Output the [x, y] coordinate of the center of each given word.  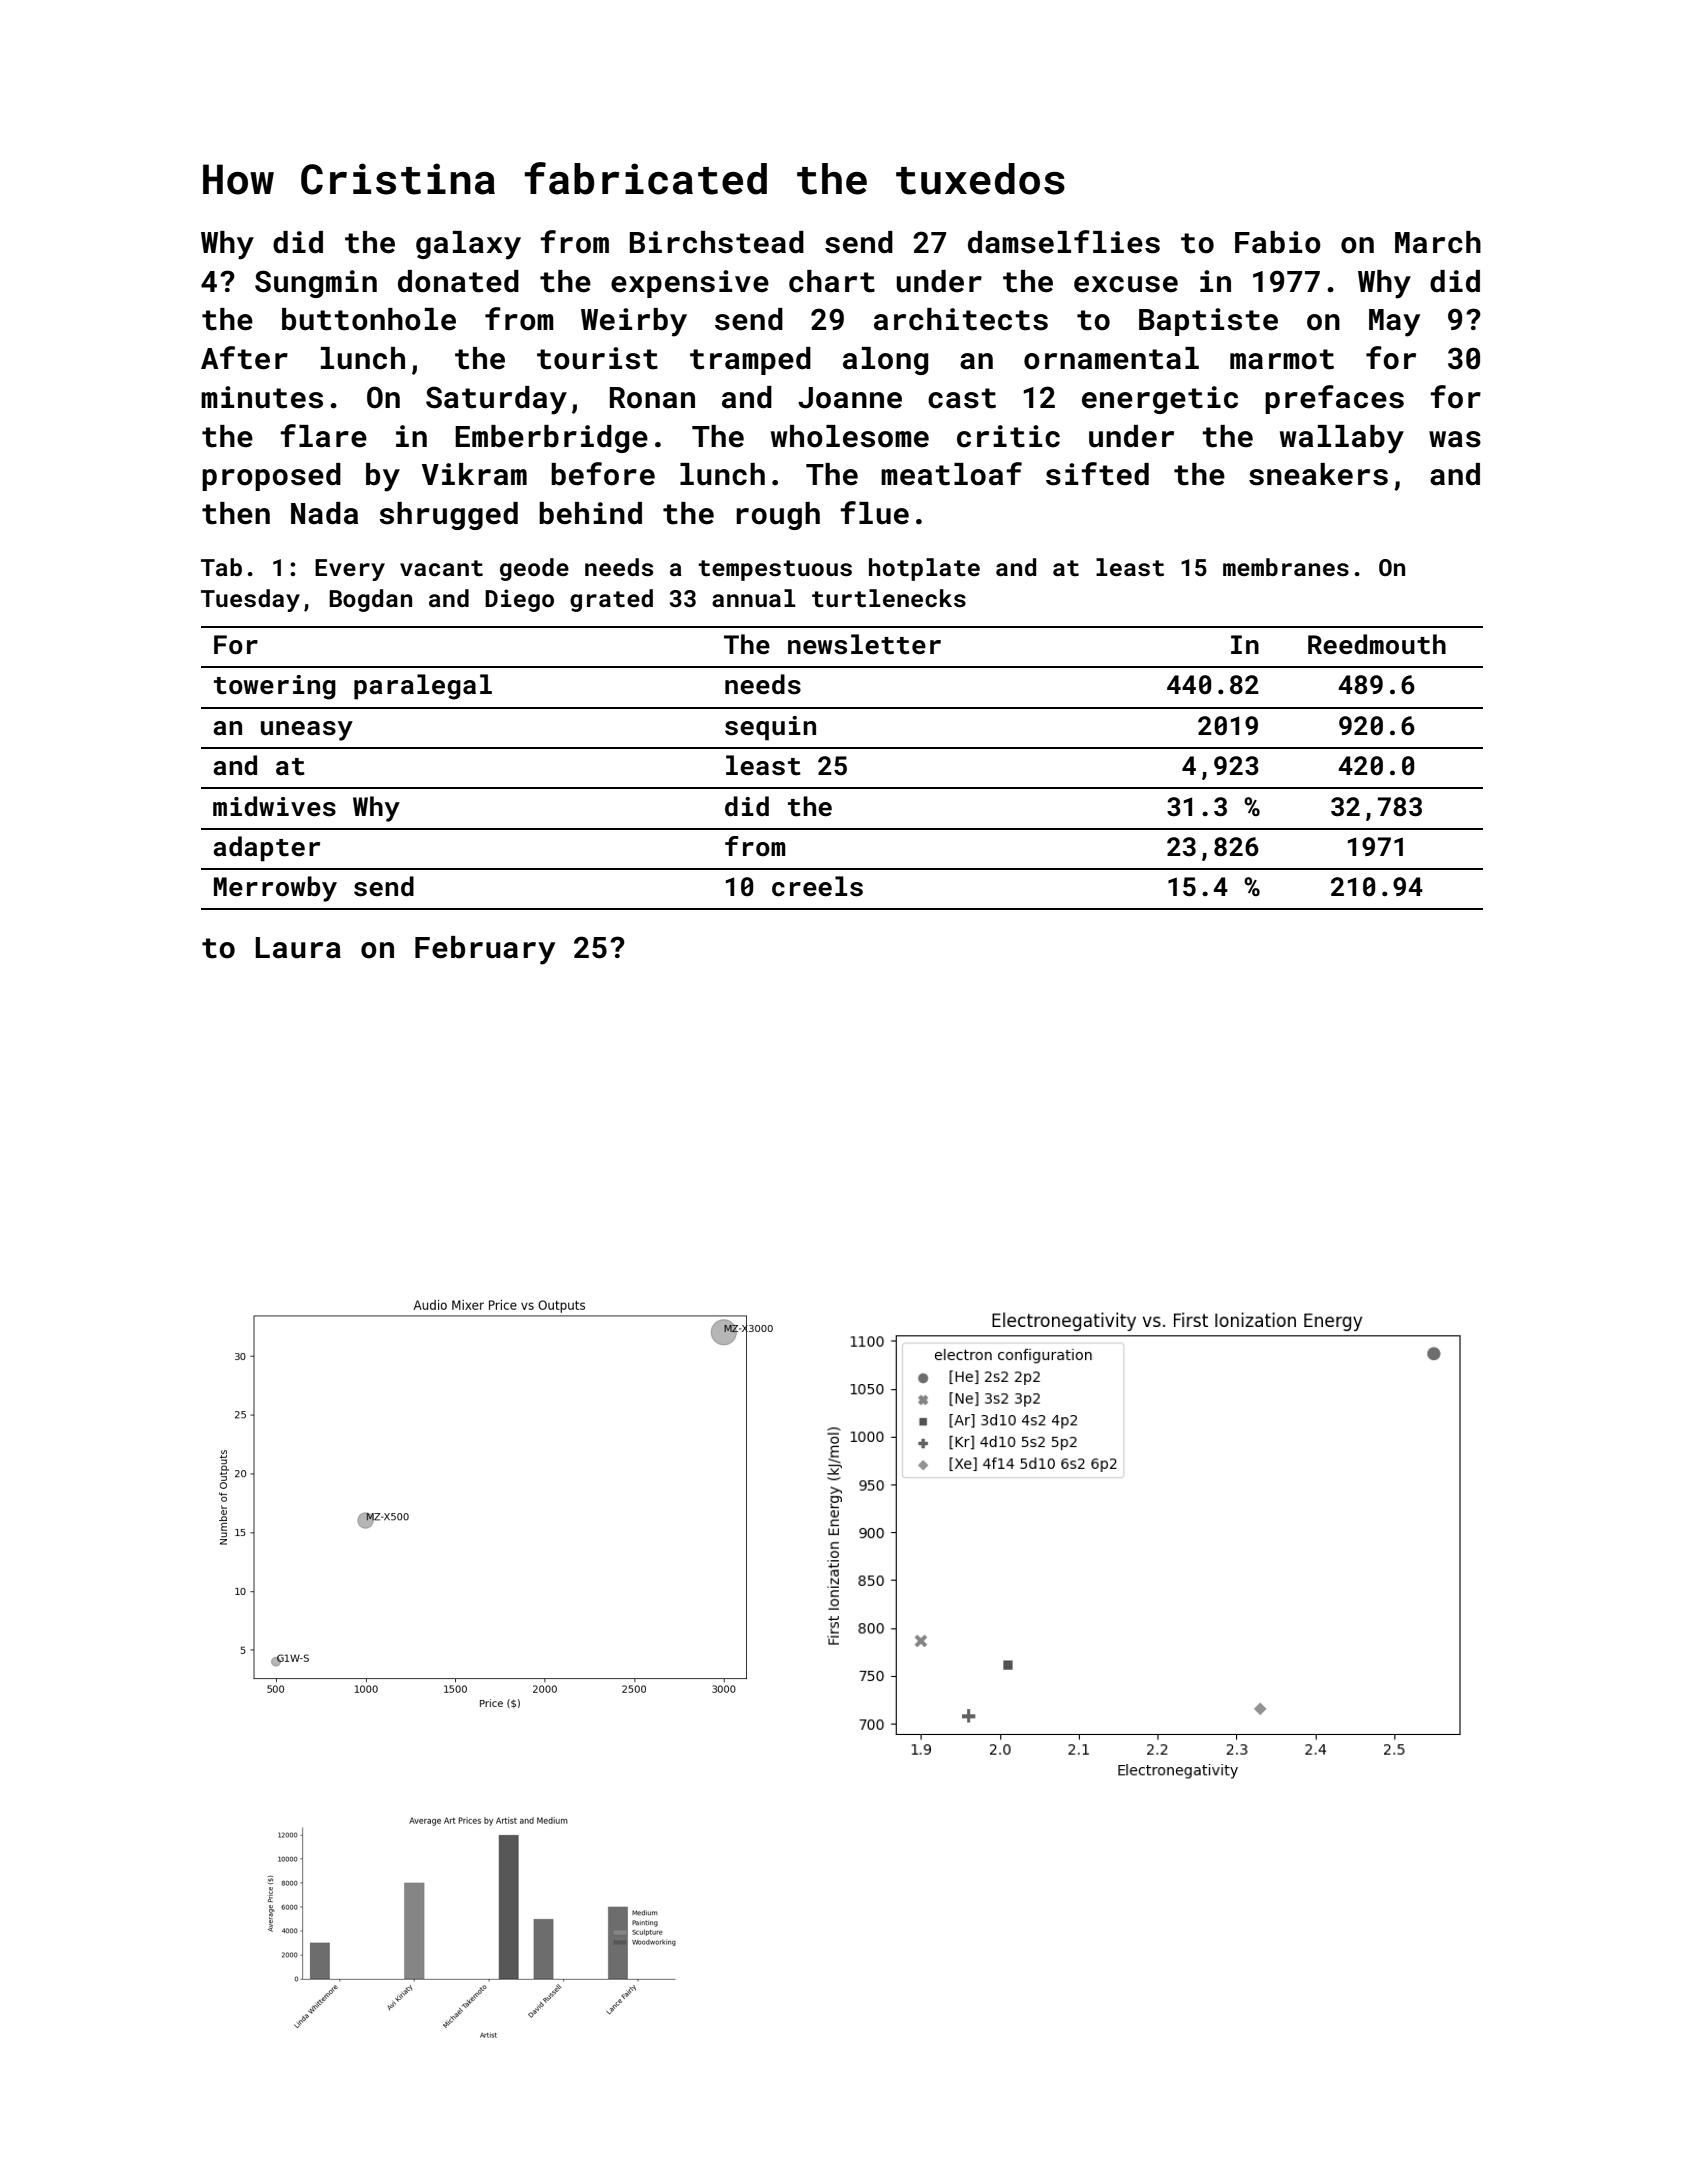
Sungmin [316, 284]
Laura [298, 948]
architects [961, 319]
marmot [1282, 359]
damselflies [1064, 242]
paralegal [423, 687]
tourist [597, 358]
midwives [274, 806]
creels [817, 886]
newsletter [864, 644]
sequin [770, 728]
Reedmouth [1377, 644]
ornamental [1111, 358]
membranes [1286, 567]
